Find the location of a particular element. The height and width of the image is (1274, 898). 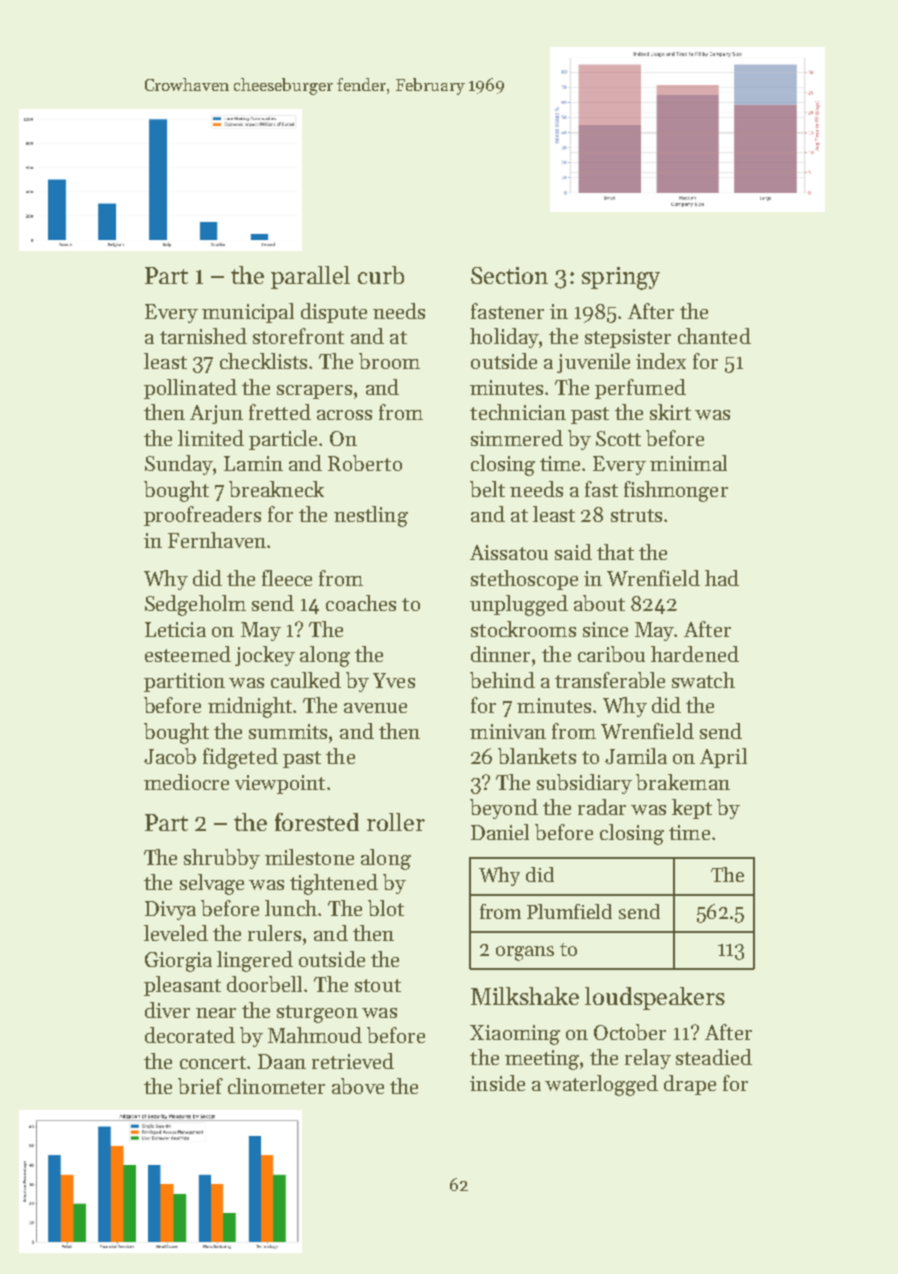

curb is located at coordinates (381, 275).
